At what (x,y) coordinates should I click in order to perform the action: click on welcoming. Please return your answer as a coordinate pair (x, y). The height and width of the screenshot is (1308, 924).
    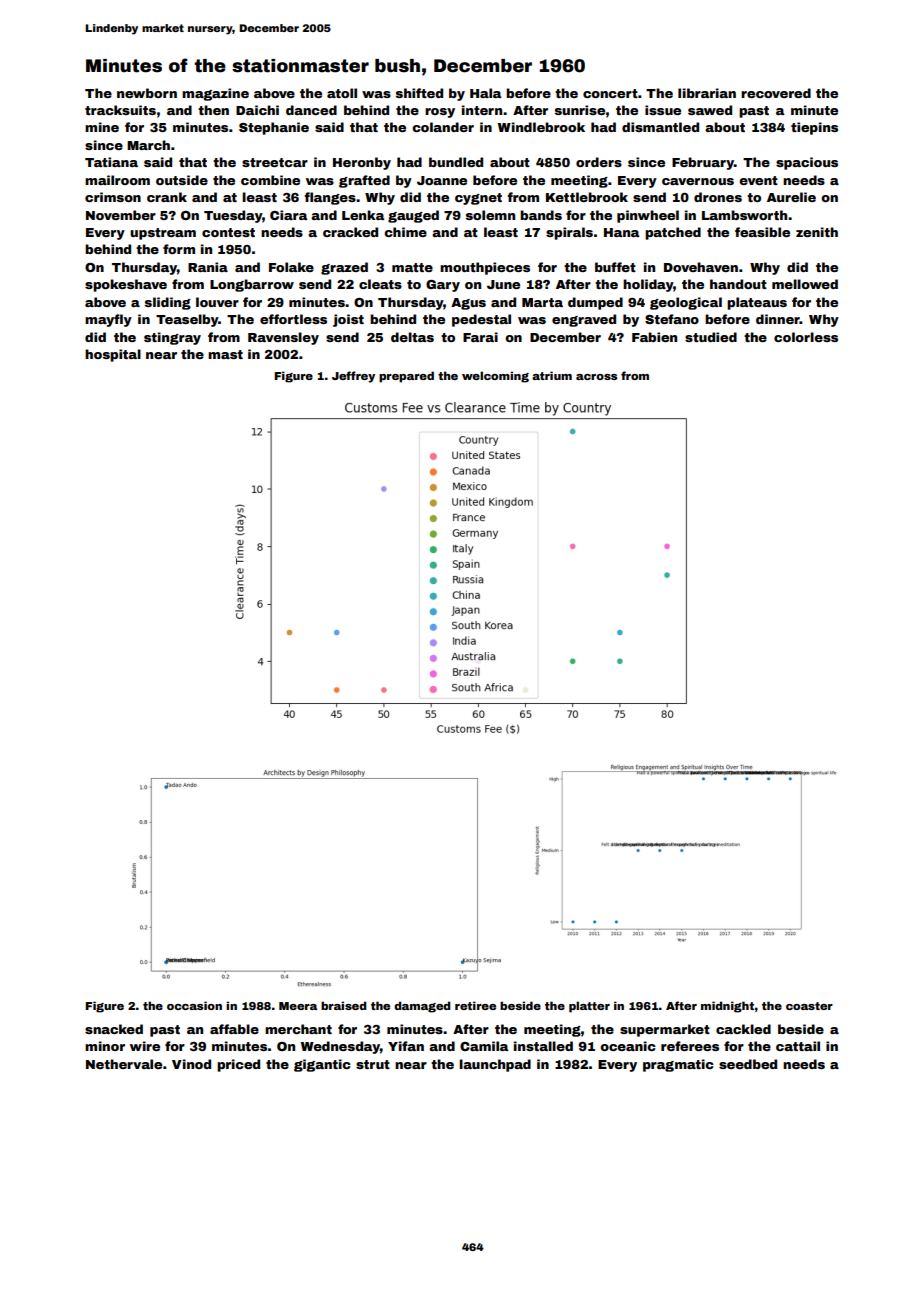
    Looking at the image, I should click on (495, 377).
